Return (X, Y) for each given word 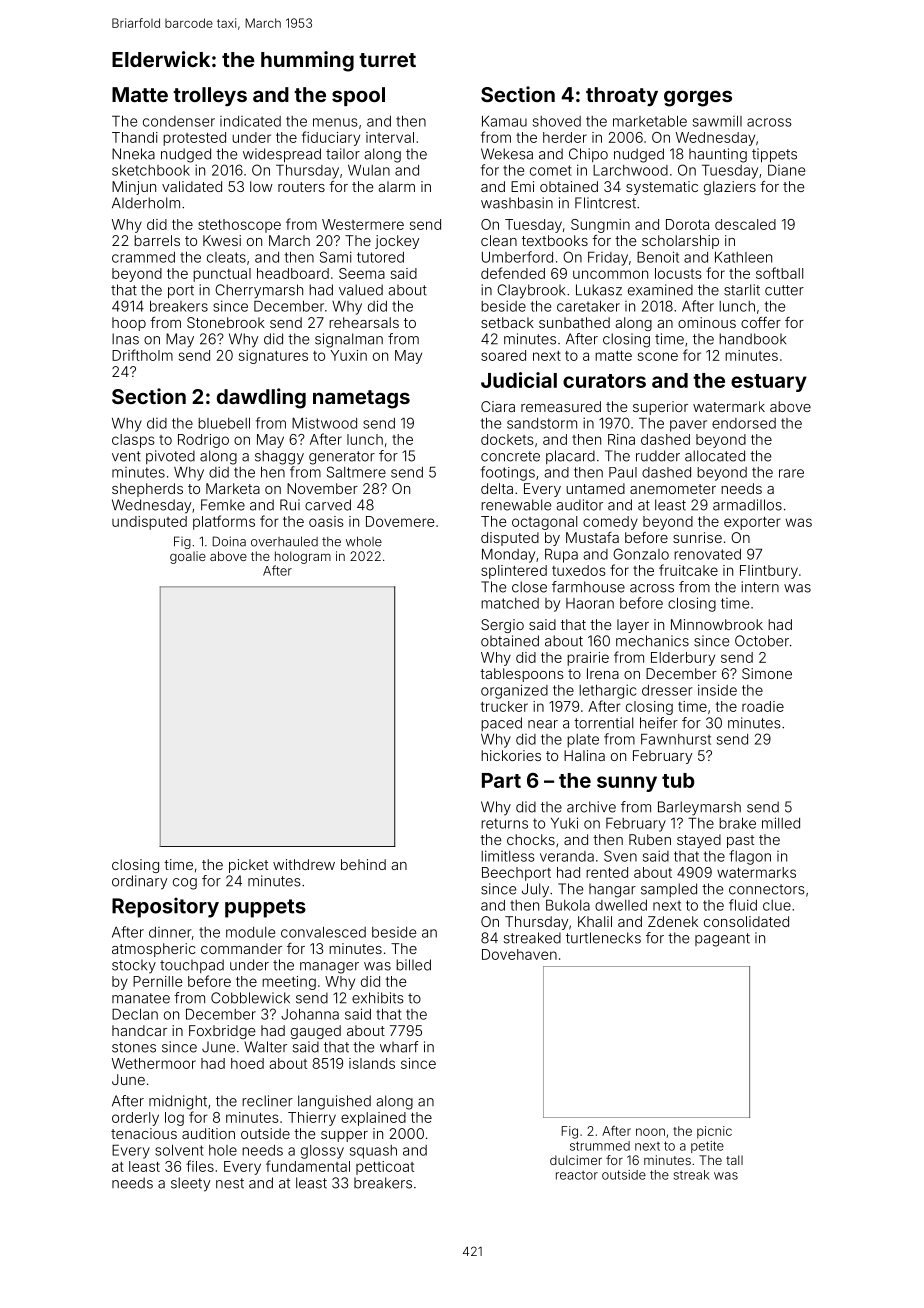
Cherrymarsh (259, 291)
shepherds (147, 490)
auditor (580, 505)
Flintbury (769, 572)
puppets (265, 908)
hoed (247, 1063)
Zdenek (673, 921)
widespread (282, 155)
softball (779, 273)
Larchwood (630, 170)
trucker (504, 706)
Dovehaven (519, 954)
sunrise (697, 537)
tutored (380, 257)
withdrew (304, 864)
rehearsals (364, 322)
